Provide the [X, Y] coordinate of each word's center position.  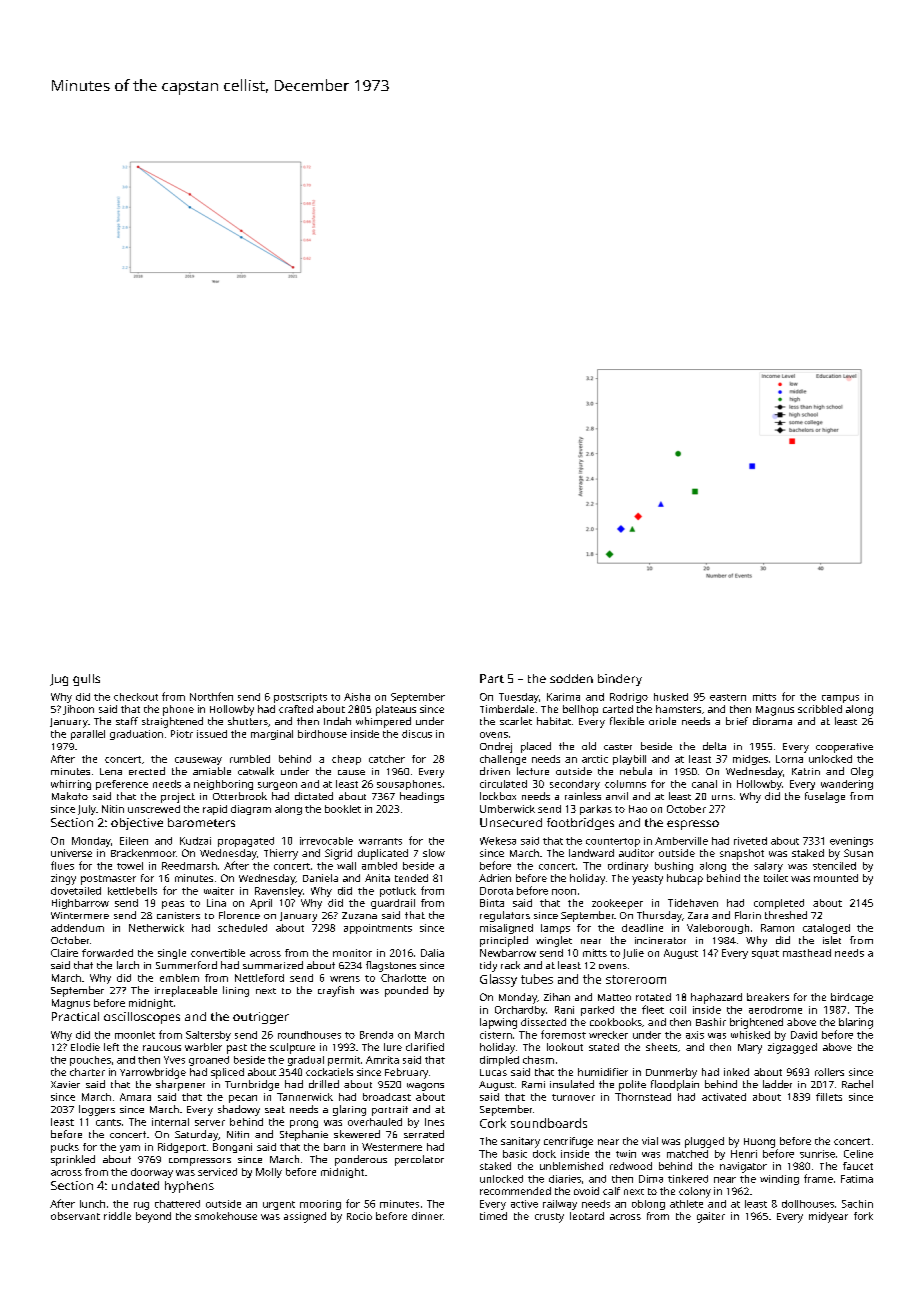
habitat [554, 721]
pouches [90, 1061]
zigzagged [792, 1048]
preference [122, 785]
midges [750, 760]
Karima [563, 697]
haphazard [716, 998]
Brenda [376, 1035]
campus [840, 699]
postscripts [300, 698]
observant [75, 1216]
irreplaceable [186, 991]
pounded [406, 991]
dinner [427, 1216]
